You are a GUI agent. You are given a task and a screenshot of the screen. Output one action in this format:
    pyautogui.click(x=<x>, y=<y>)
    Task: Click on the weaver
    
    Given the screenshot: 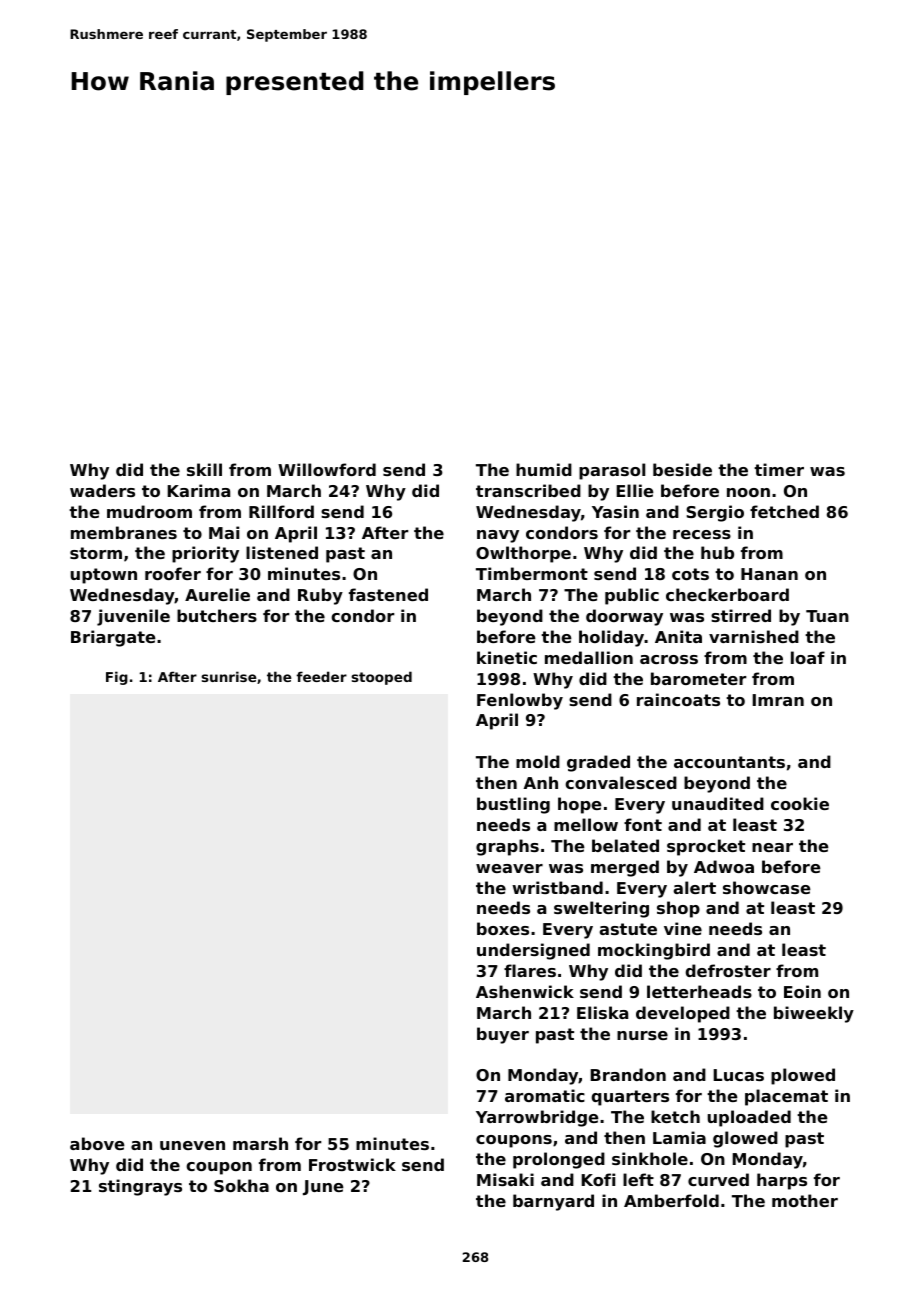 What is the action you would take?
    pyautogui.click(x=509, y=868)
